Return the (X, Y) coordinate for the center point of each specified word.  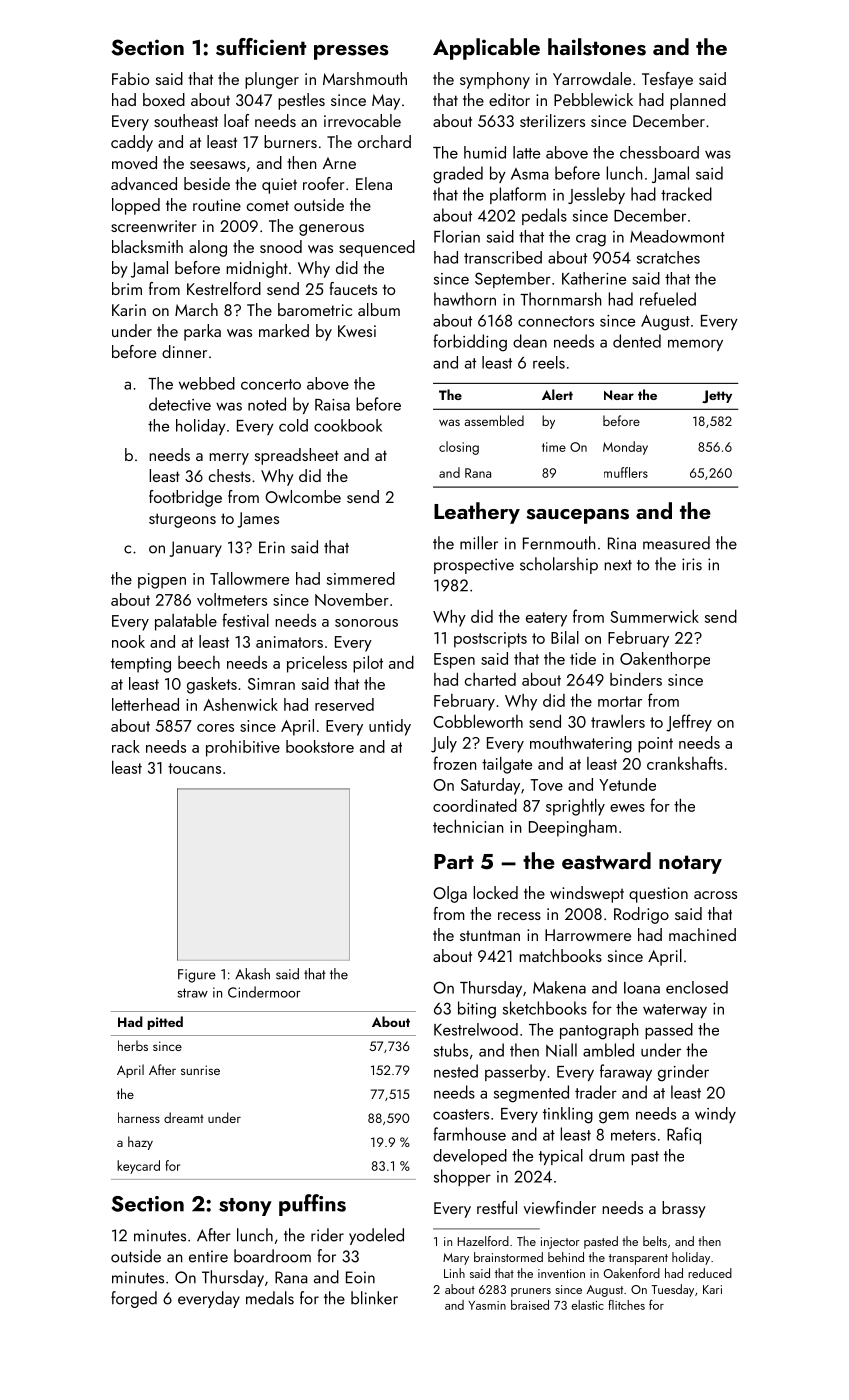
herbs (133, 1045)
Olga (450, 894)
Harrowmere (588, 935)
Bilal (565, 637)
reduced (710, 1273)
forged (134, 1299)
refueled (668, 299)
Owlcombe (303, 496)
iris (692, 564)
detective (180, 404)
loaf (236, 120)
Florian (457, 236)
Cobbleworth (478, 721)
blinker (374, 1298)
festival (245, 620)
